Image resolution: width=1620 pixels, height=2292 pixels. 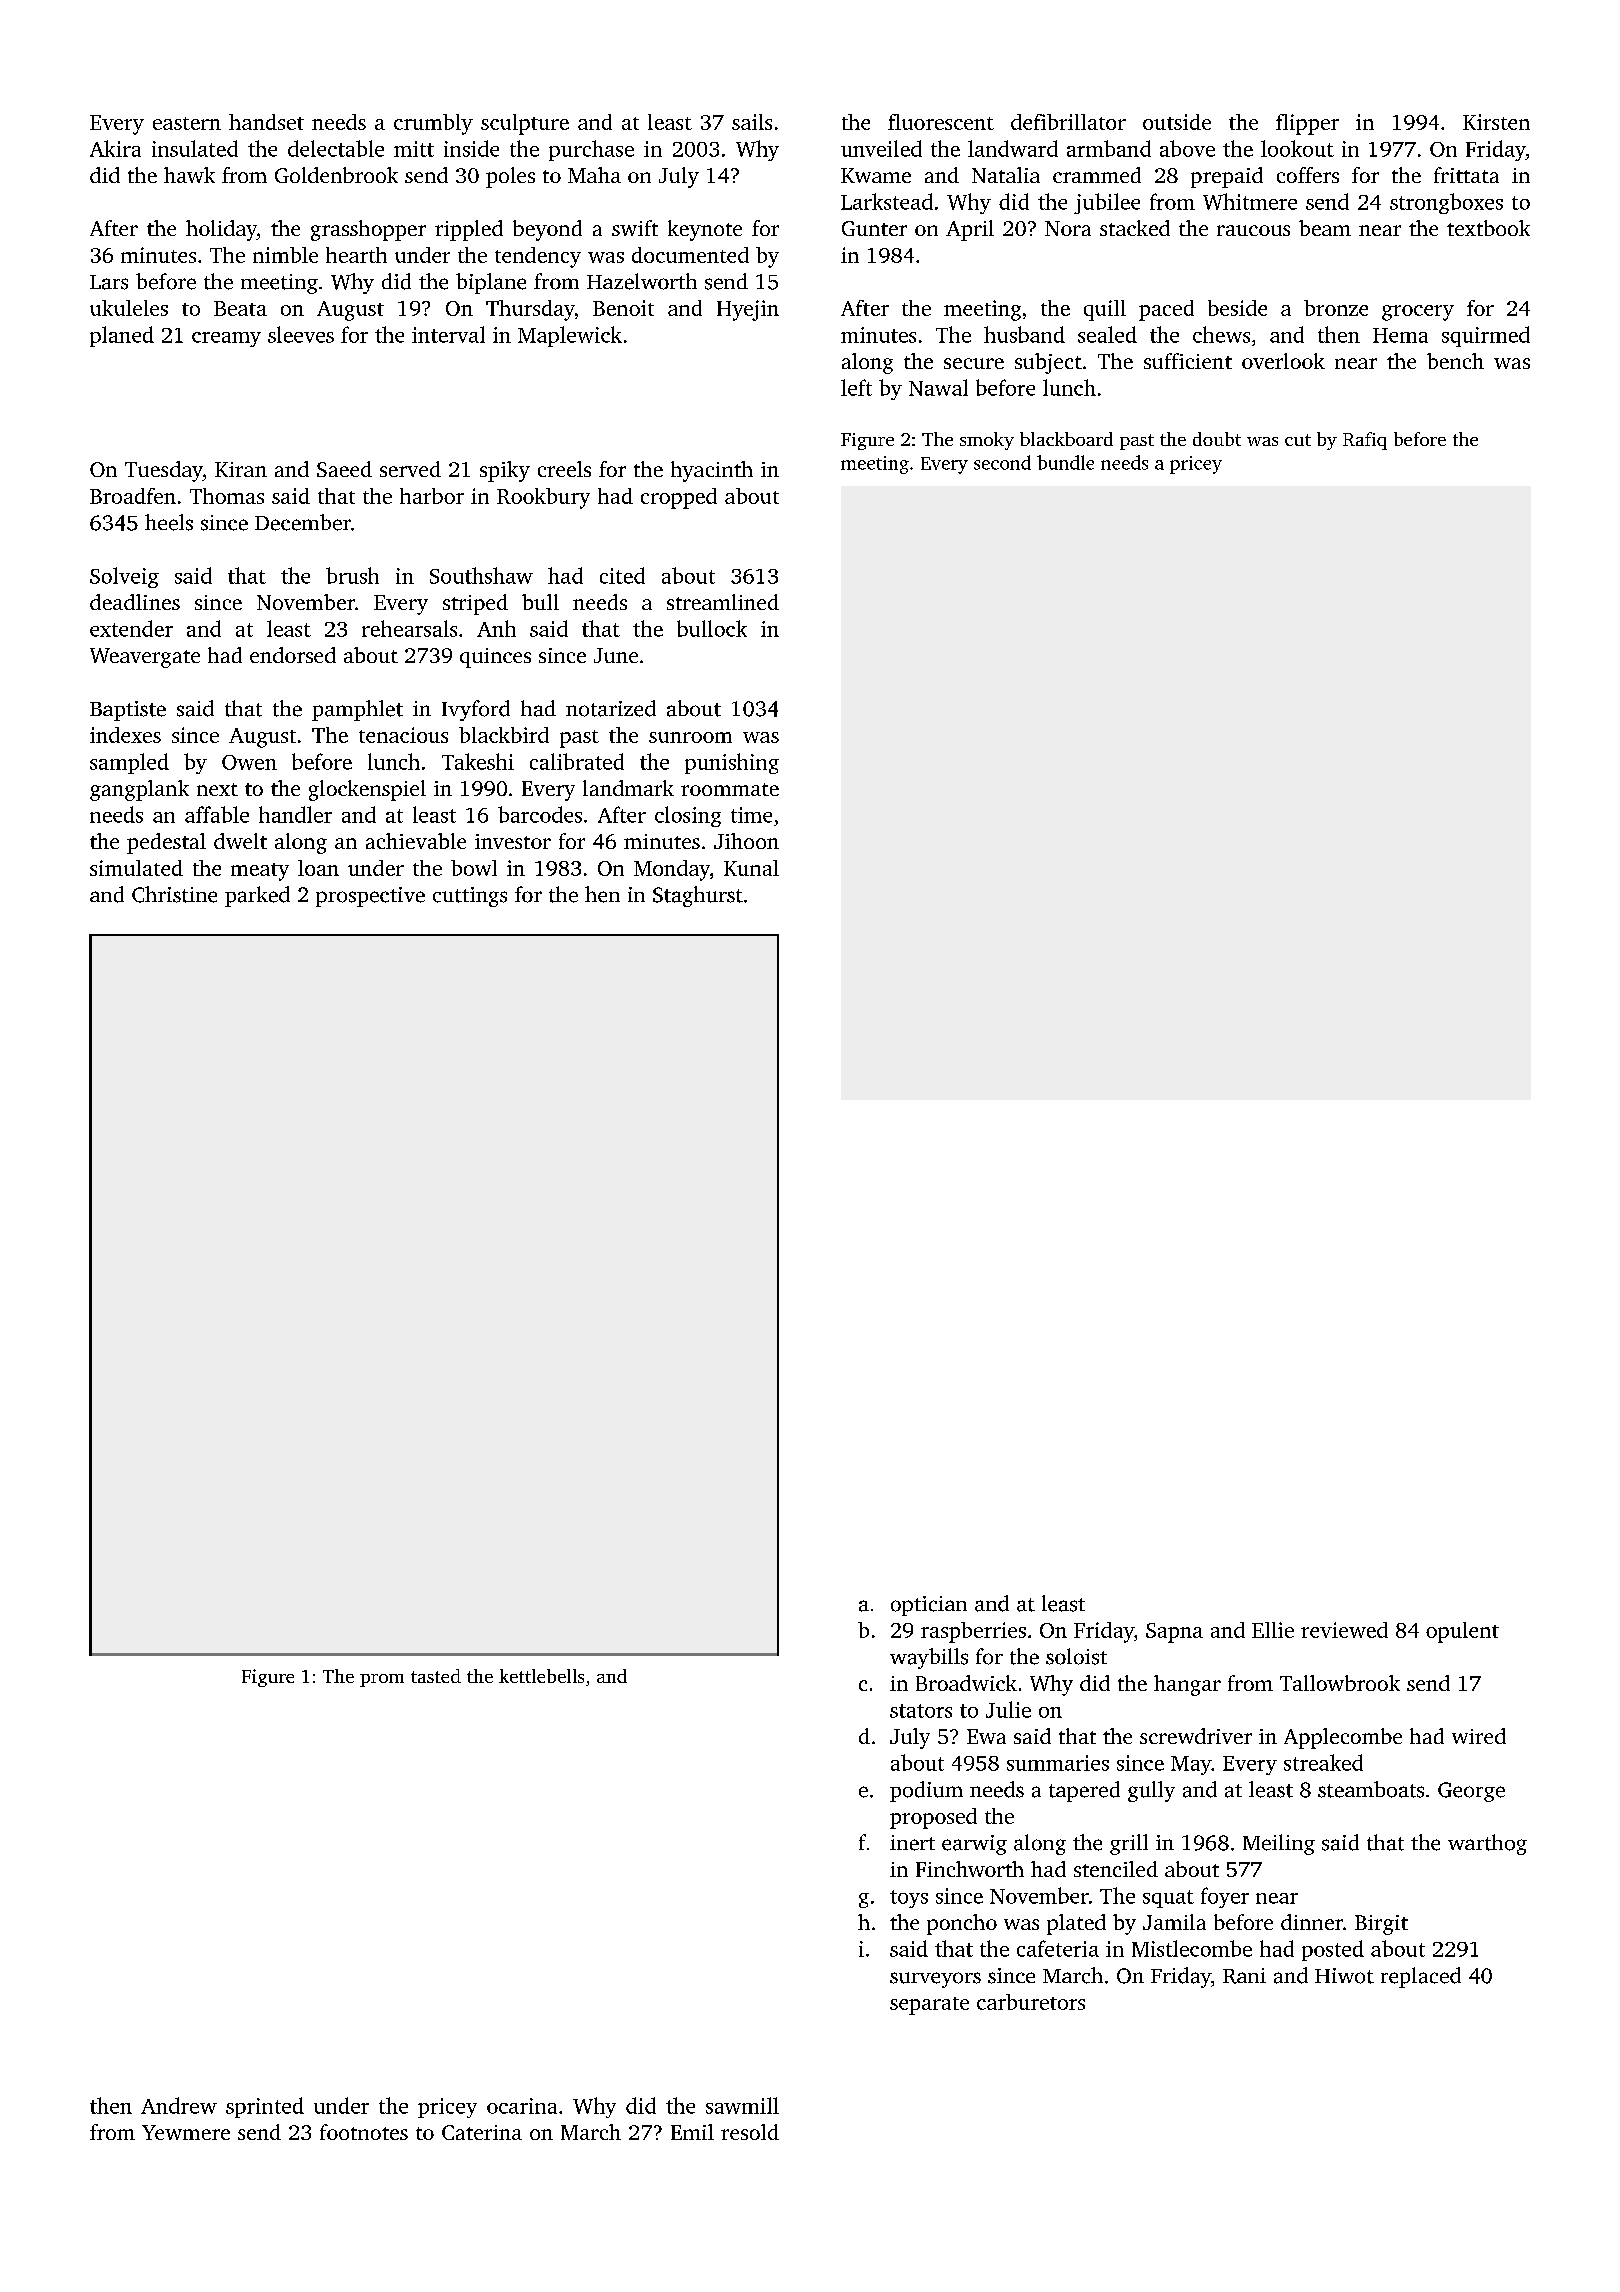 What do you see at coordinates (690, 255) in the image?
I see `documented` at bounding box center [690, 255].
